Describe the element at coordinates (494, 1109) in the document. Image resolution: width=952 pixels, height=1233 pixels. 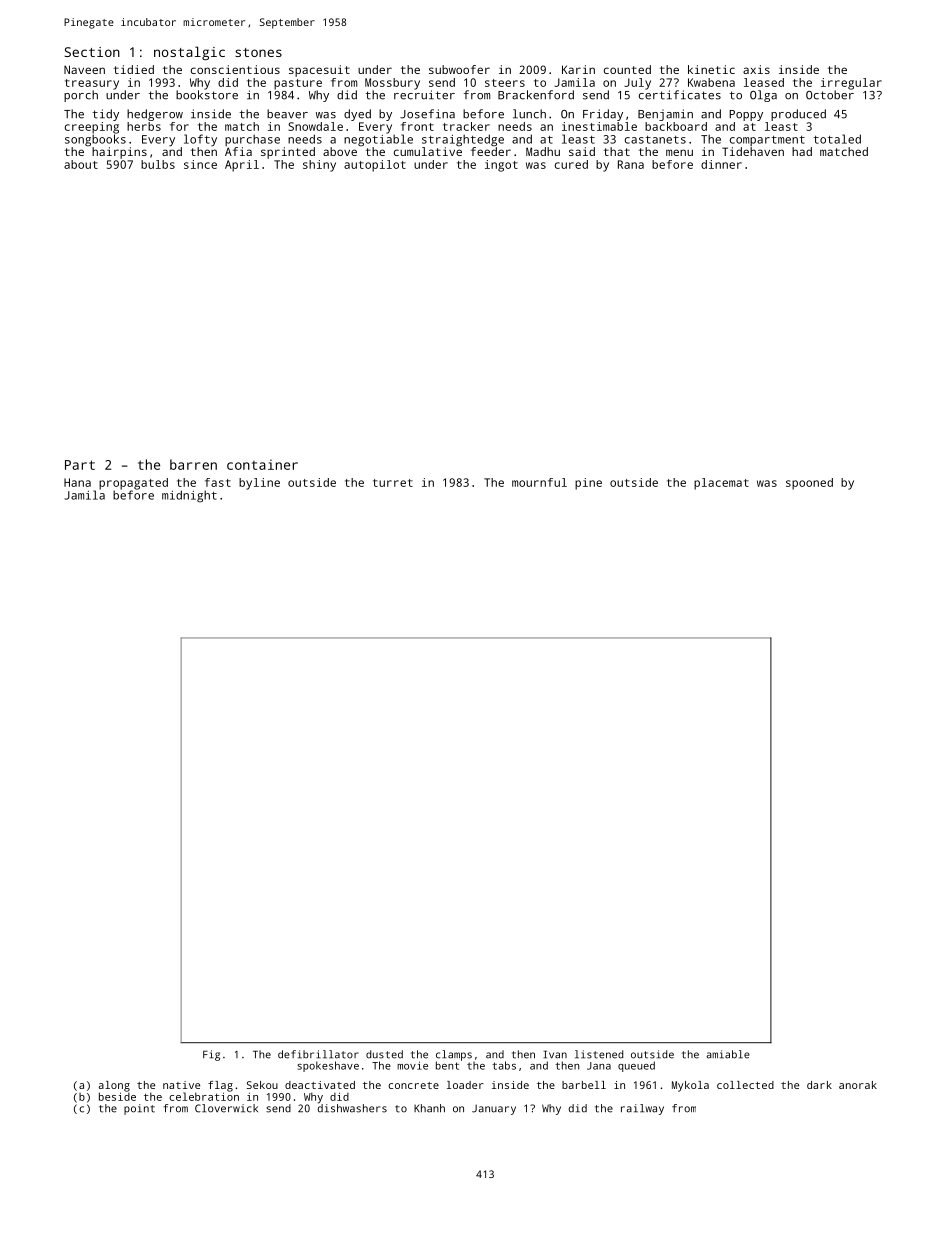
I see `January` at that location.
